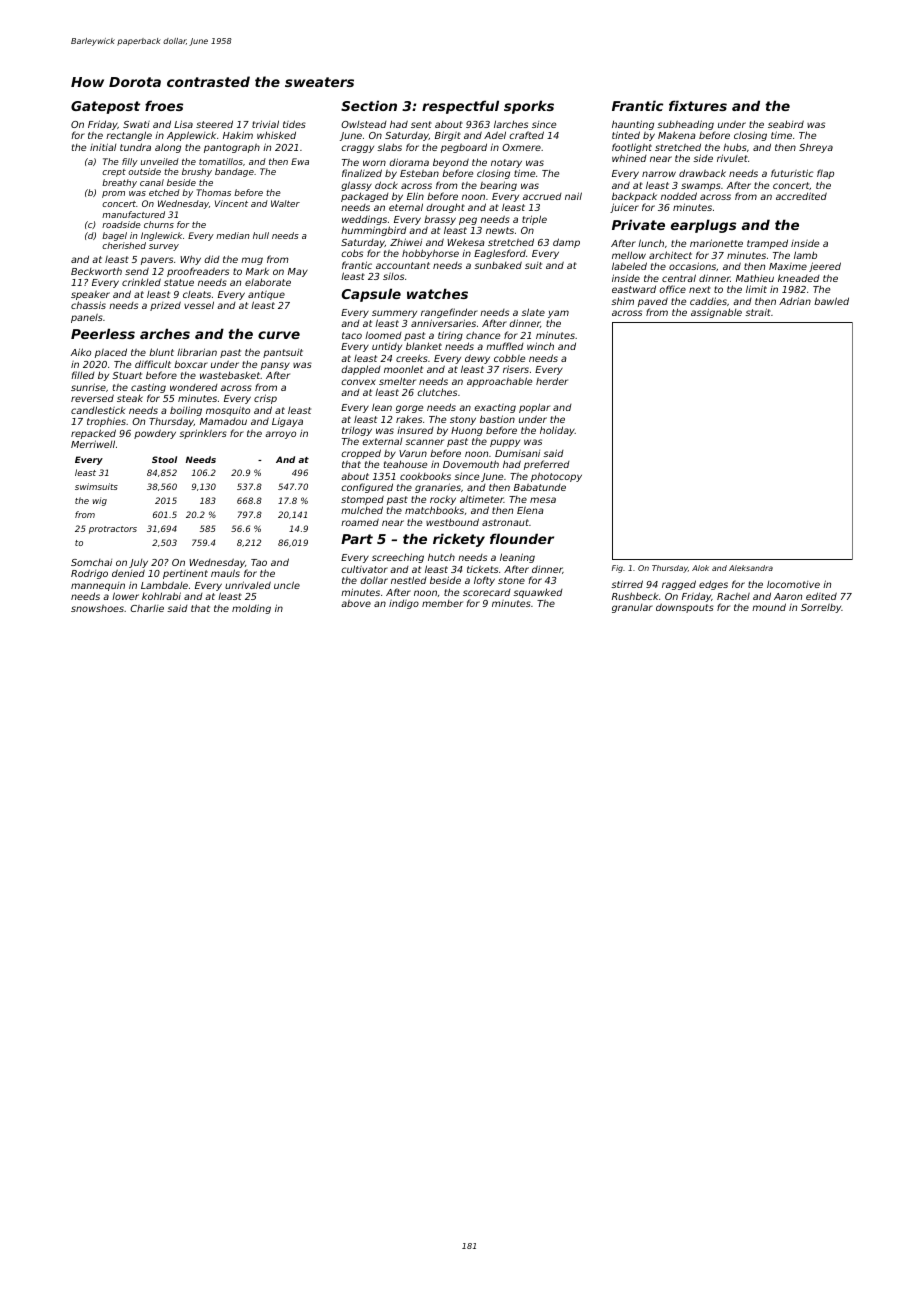  Describe the element at coordinates (87, 318) in the page. I see `panels` at that location.
